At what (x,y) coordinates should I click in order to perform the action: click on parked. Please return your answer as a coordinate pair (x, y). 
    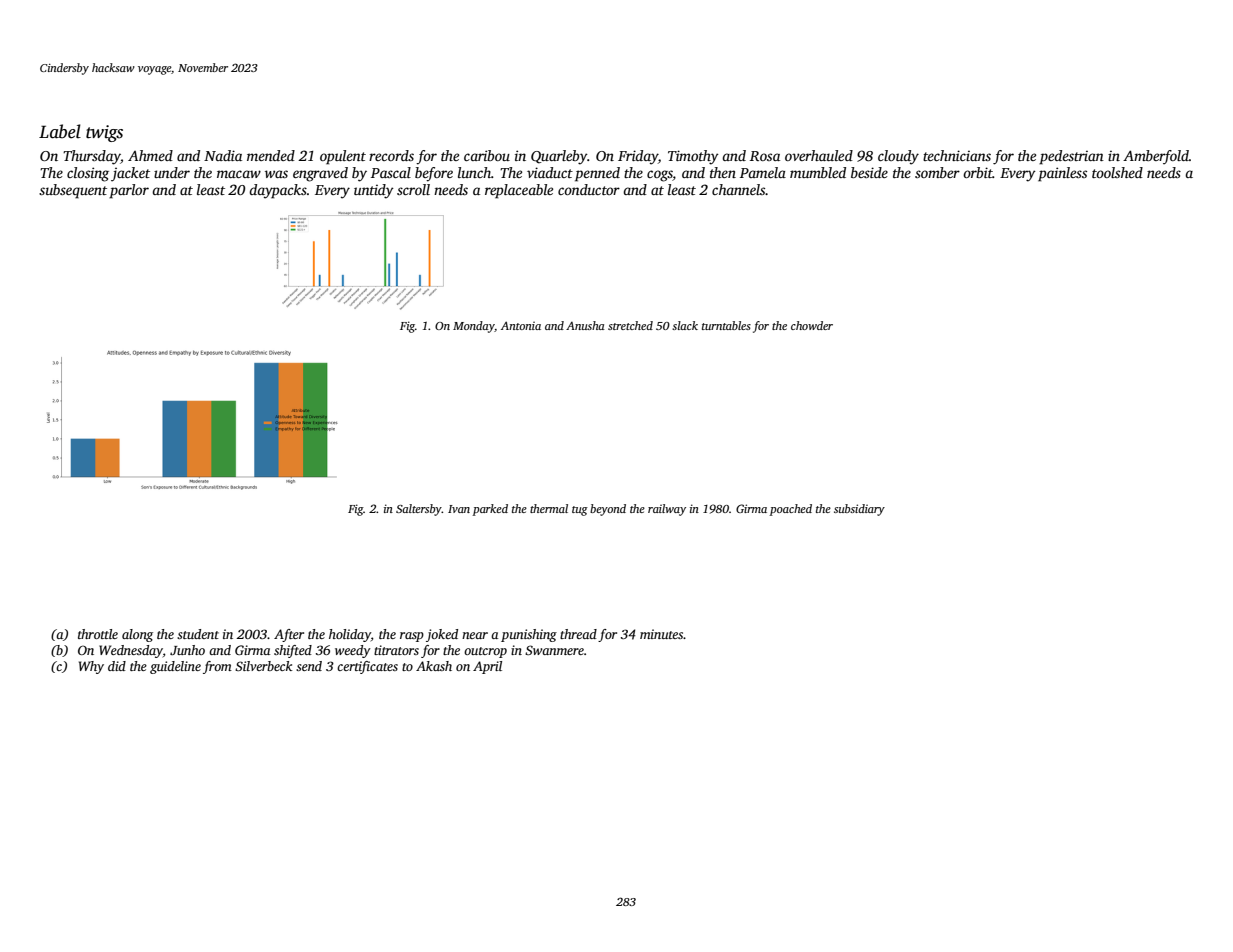
    Looking at the image, I should click on (490, 510).
